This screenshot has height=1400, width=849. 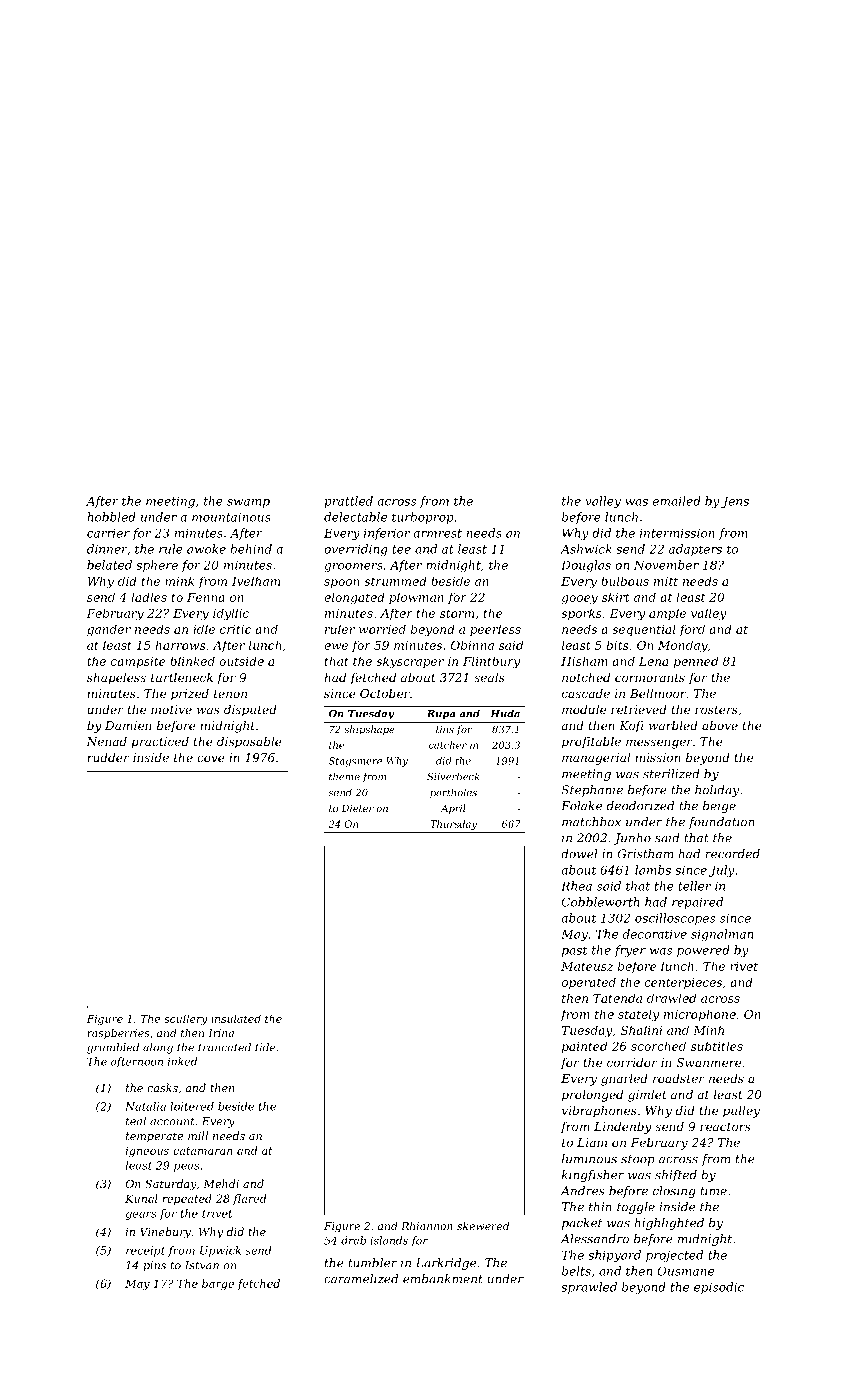 What do you see at coordinates (265, 1047) in the screenshot?
I see `tide` at bounding box center [265, 1047].
